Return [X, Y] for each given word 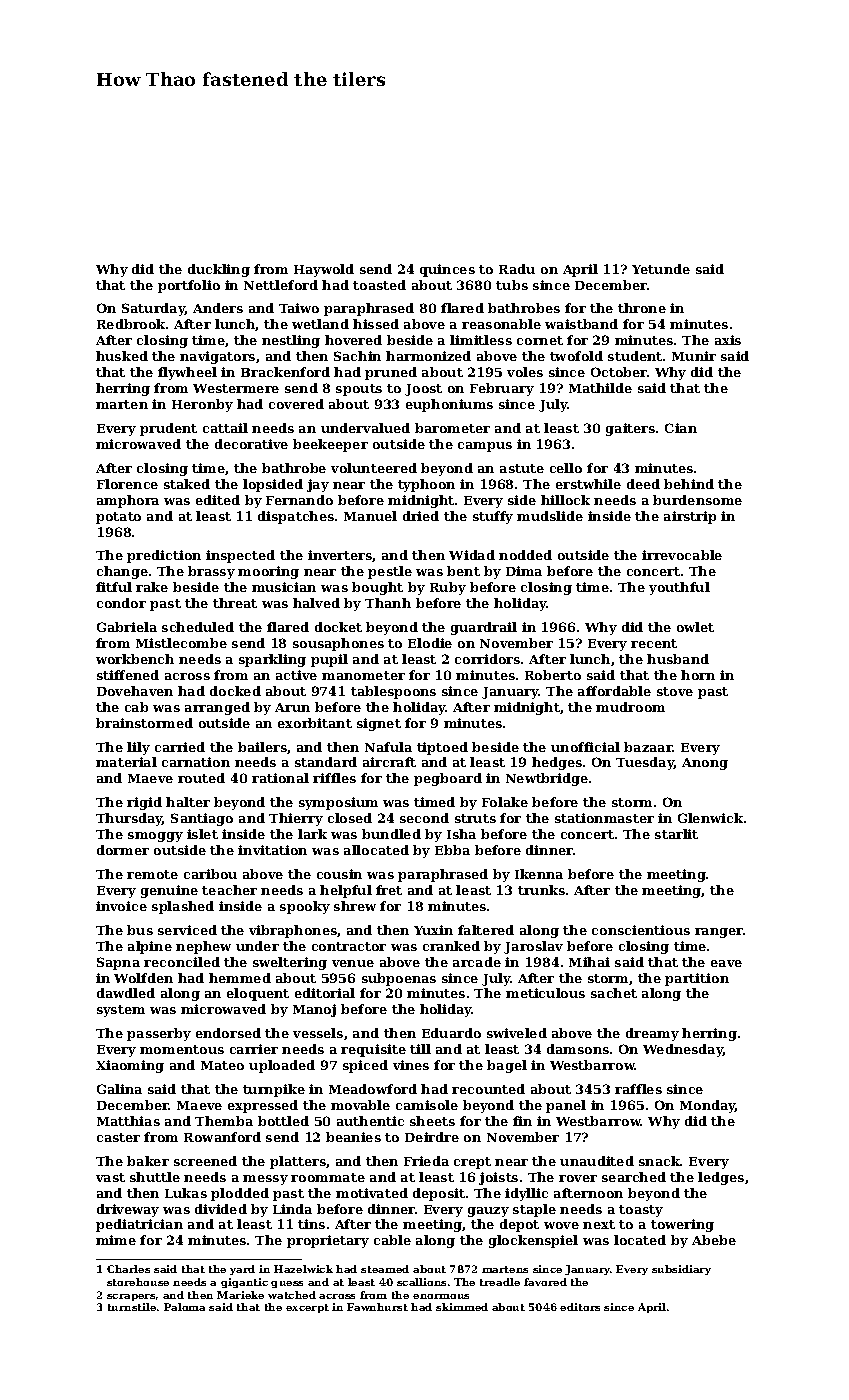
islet [202, 834]
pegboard [448, 779]
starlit [676, 834]
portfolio [189, 286]
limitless [481, 340]
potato [118, 518]
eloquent [258, 994]
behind [689, 484]
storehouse [138, 1282]
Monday [708, 1106]
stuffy [493, 517]
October [619, 372]
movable [360, 1105]
